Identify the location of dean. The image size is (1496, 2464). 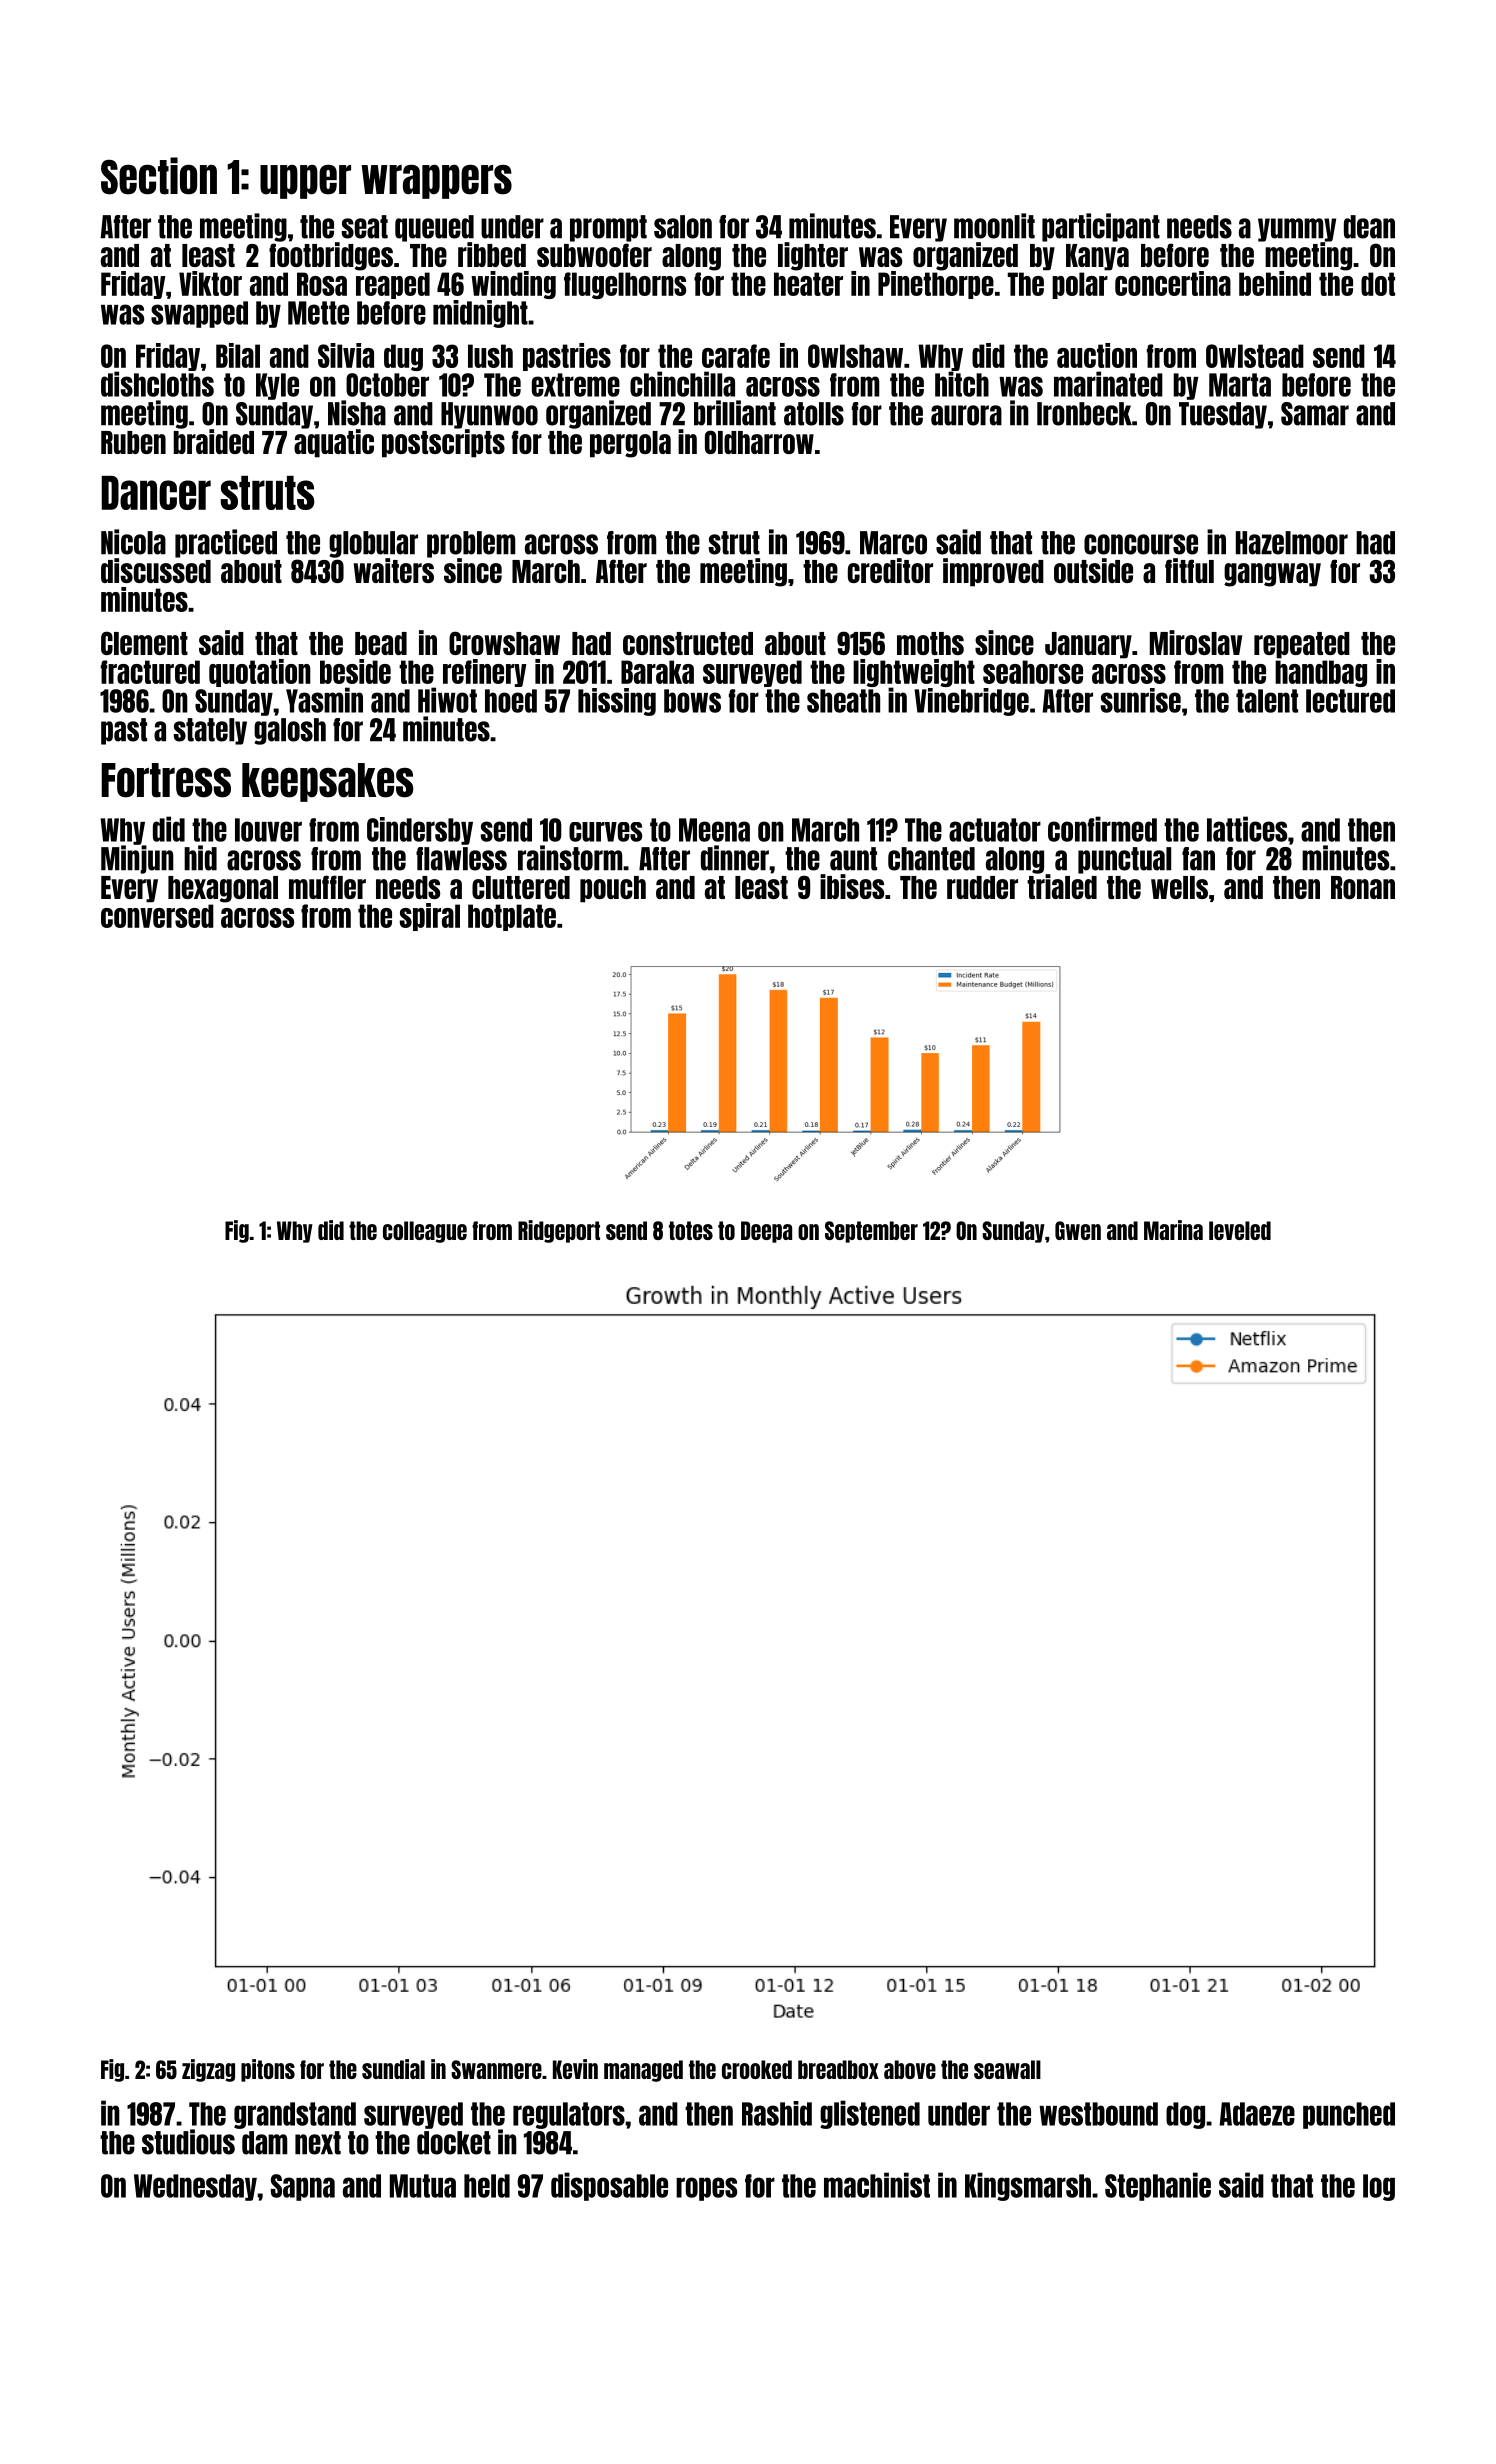
(1369, 227).
